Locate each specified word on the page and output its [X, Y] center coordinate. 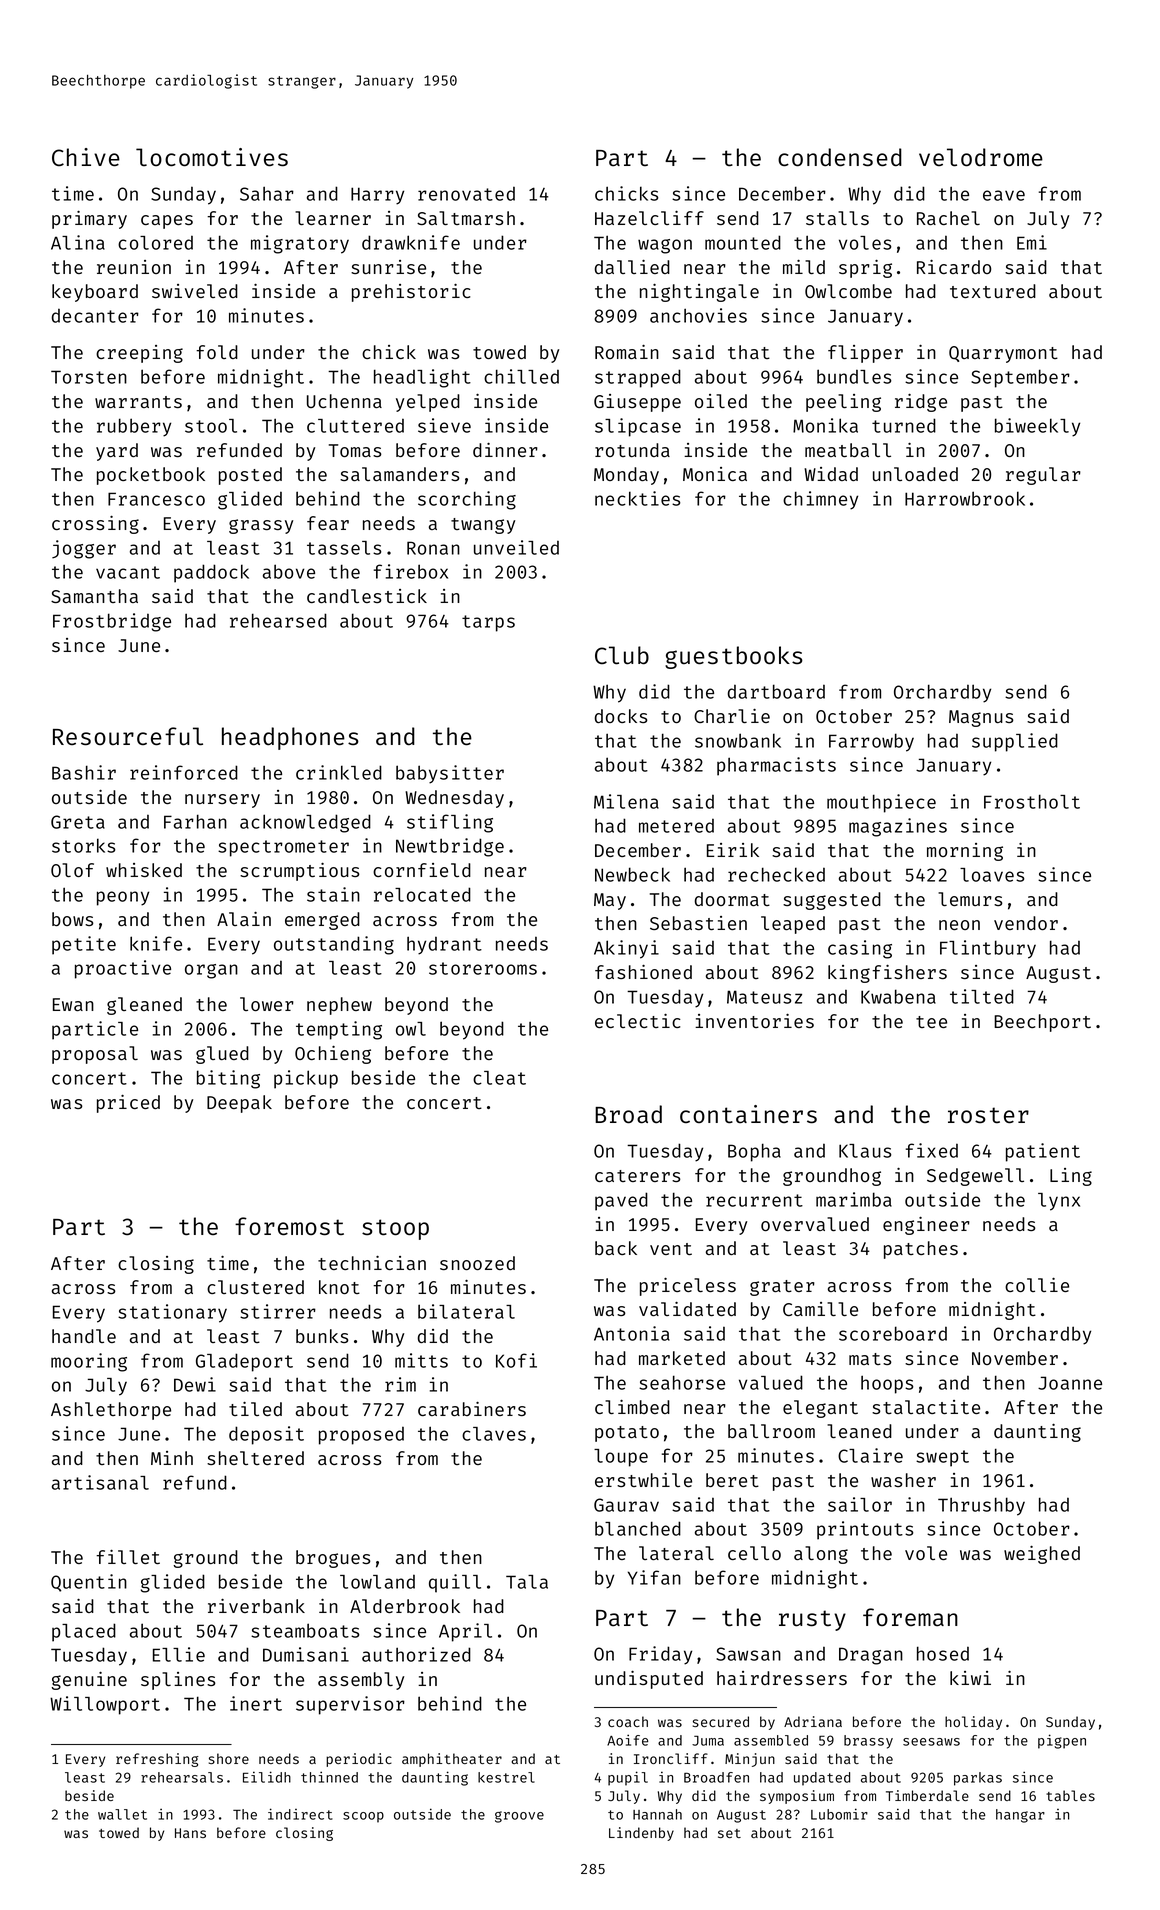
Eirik [733, 850]
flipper [865, 354]
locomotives [212, 157]
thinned [329, 1777]
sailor [860, 1504]
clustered [255, 1287]
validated [687, 1309]
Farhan [195, 821]
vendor [1026, 923]
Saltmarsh [466, 218]
